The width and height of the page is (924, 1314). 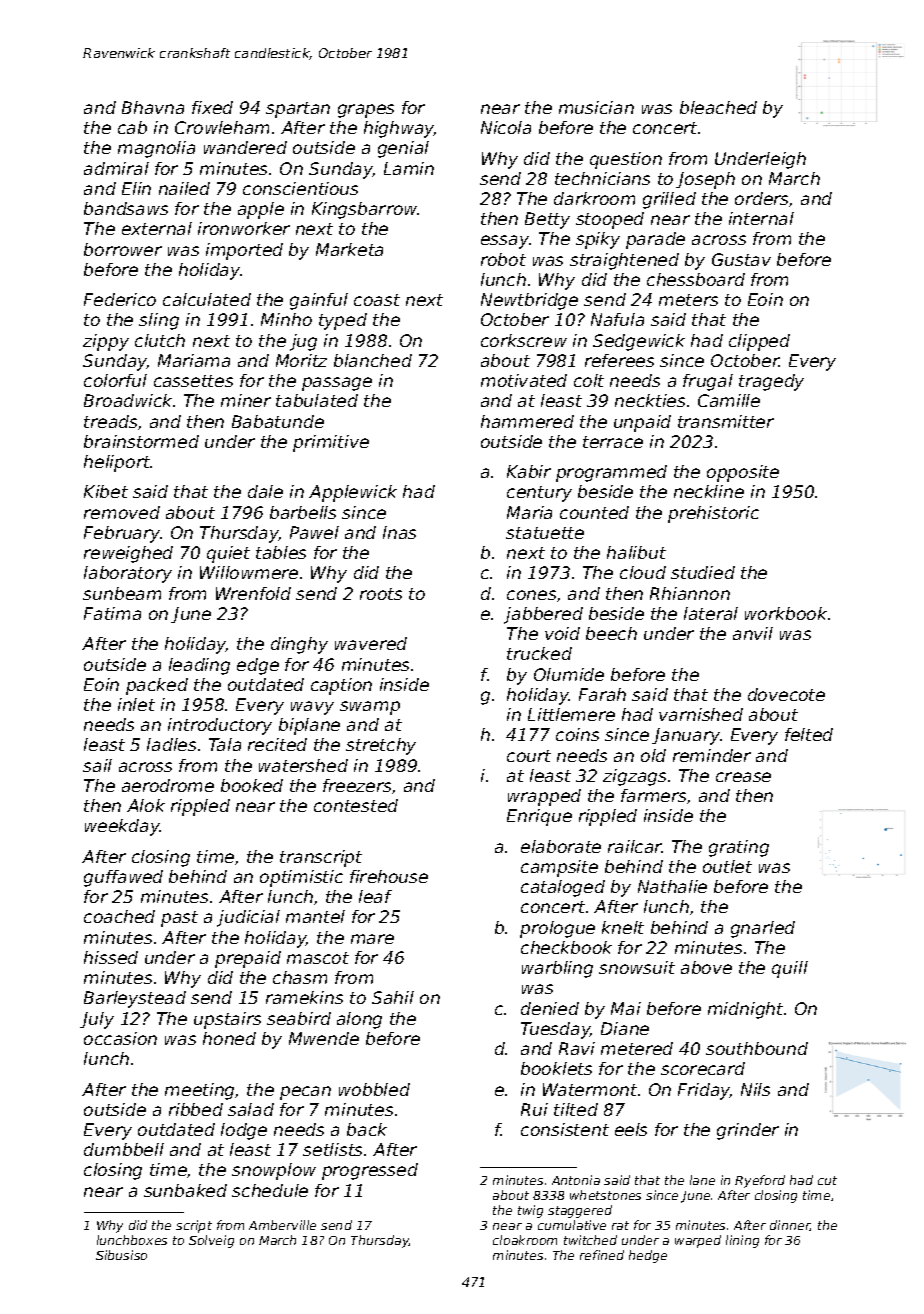 What do you see at coordinates (212, 107) in the page?
I see `fixed` at bounding box center [212, 107].
